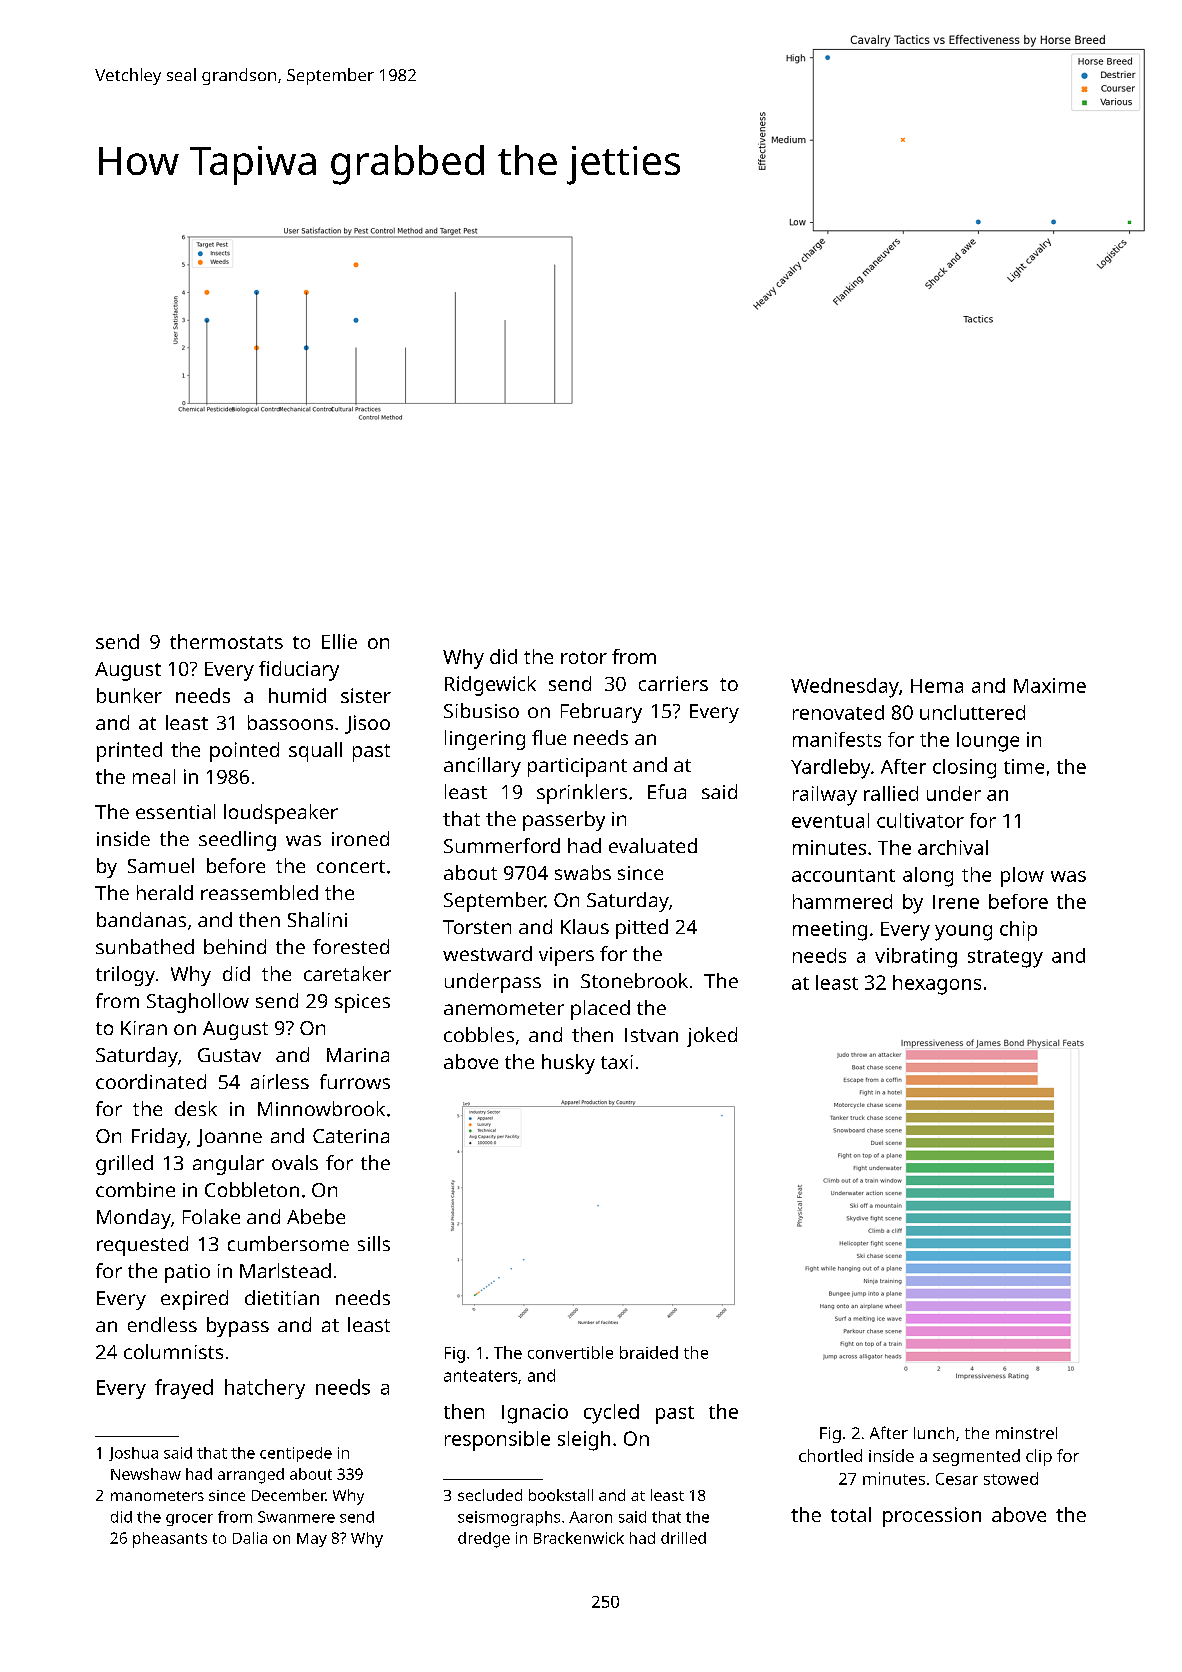  I want to click on Ellie, so click(339, 641).
